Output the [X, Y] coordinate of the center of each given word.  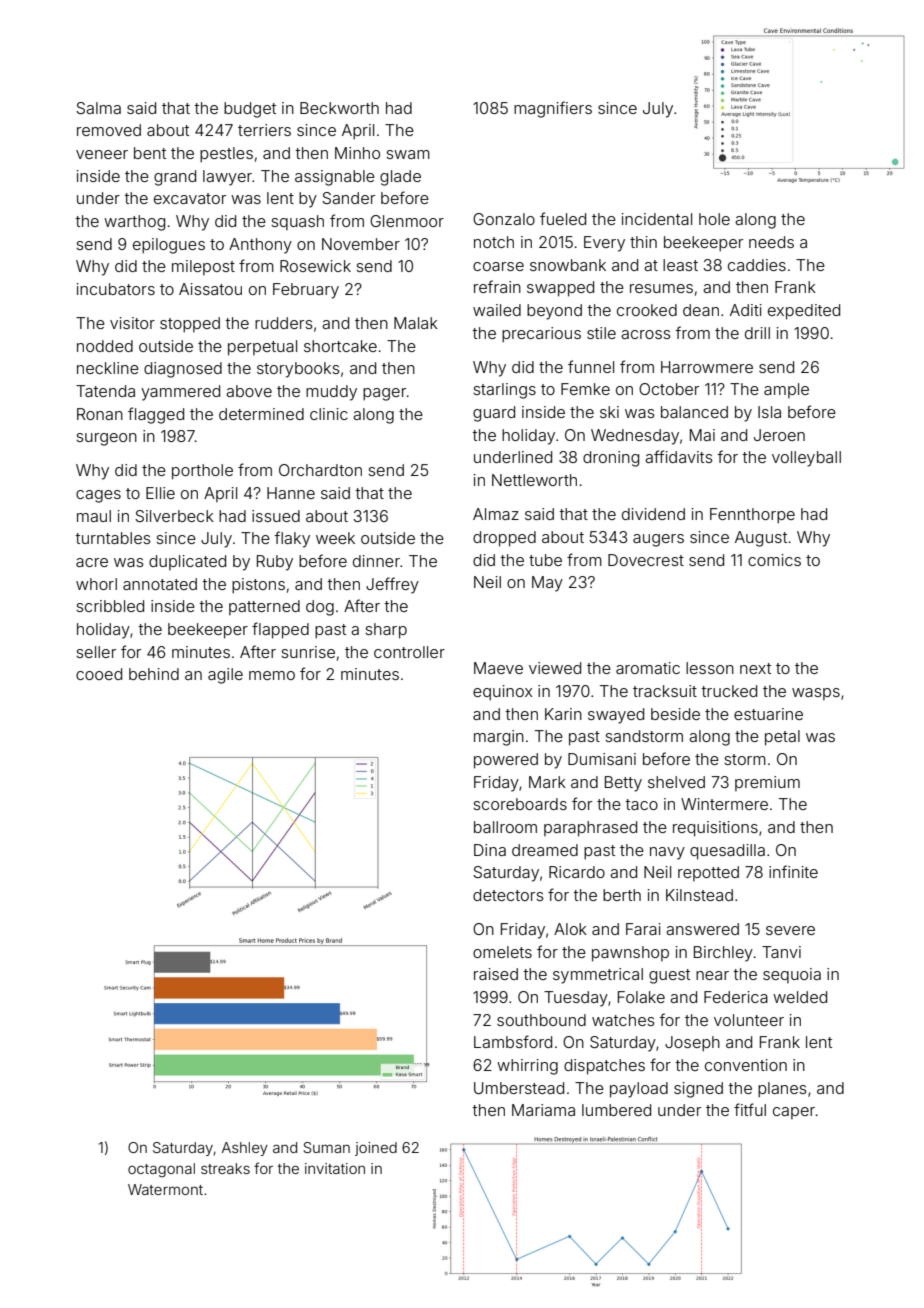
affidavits [679, 456]
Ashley [245, 1149]
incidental [657, 219]
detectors [508, 895]
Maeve [498, 668]
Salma [98, 108]
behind [154, 674]
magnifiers [553, 109]
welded [800, 997]
